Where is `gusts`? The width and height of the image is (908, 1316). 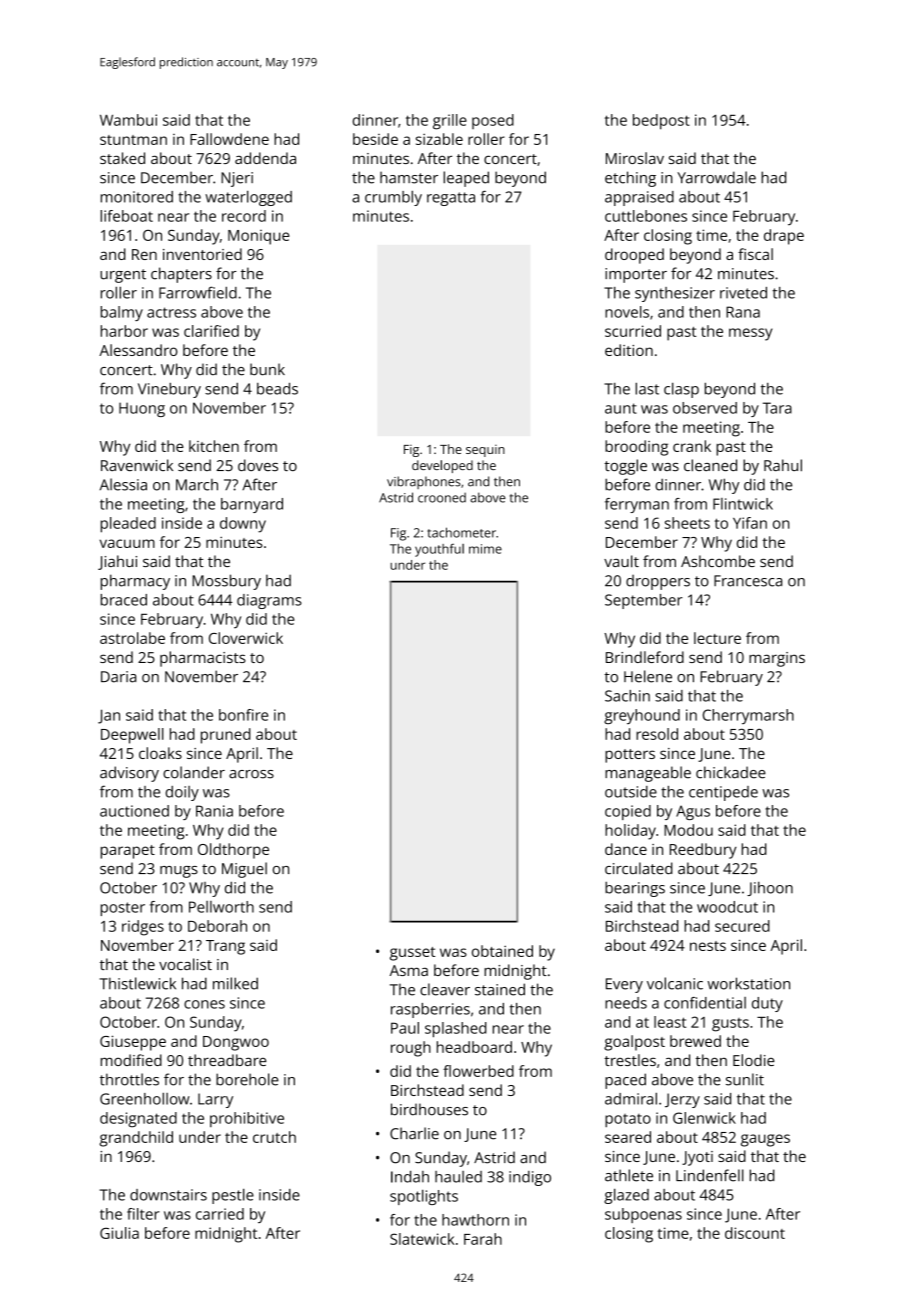 gusts is located at coordinates (730, 1025).
